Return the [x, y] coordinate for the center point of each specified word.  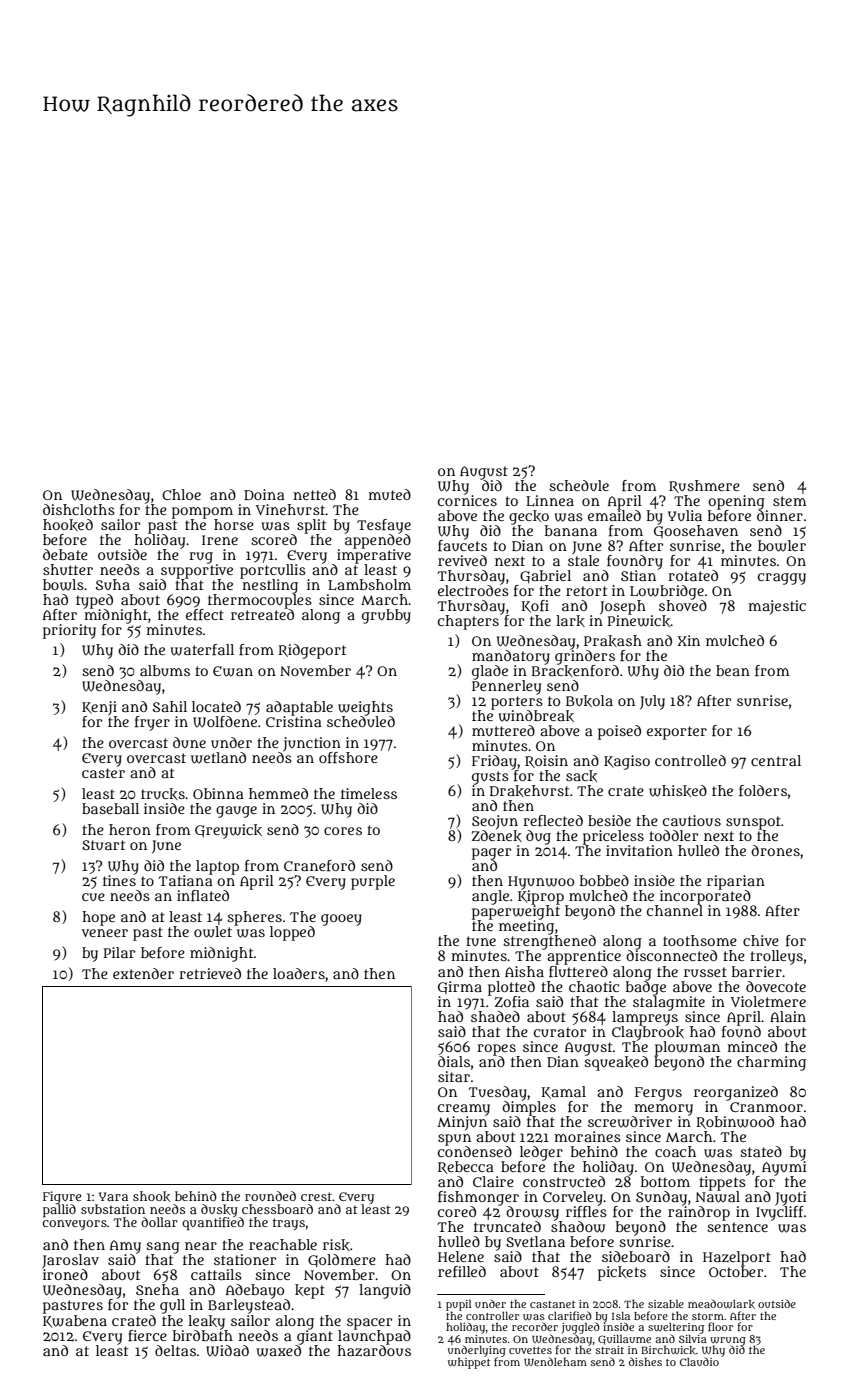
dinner [780, 515]
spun [454, 1139]
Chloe [181, 494]
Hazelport [737, 1258]
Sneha [157, 1289]
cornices [467, 500]
